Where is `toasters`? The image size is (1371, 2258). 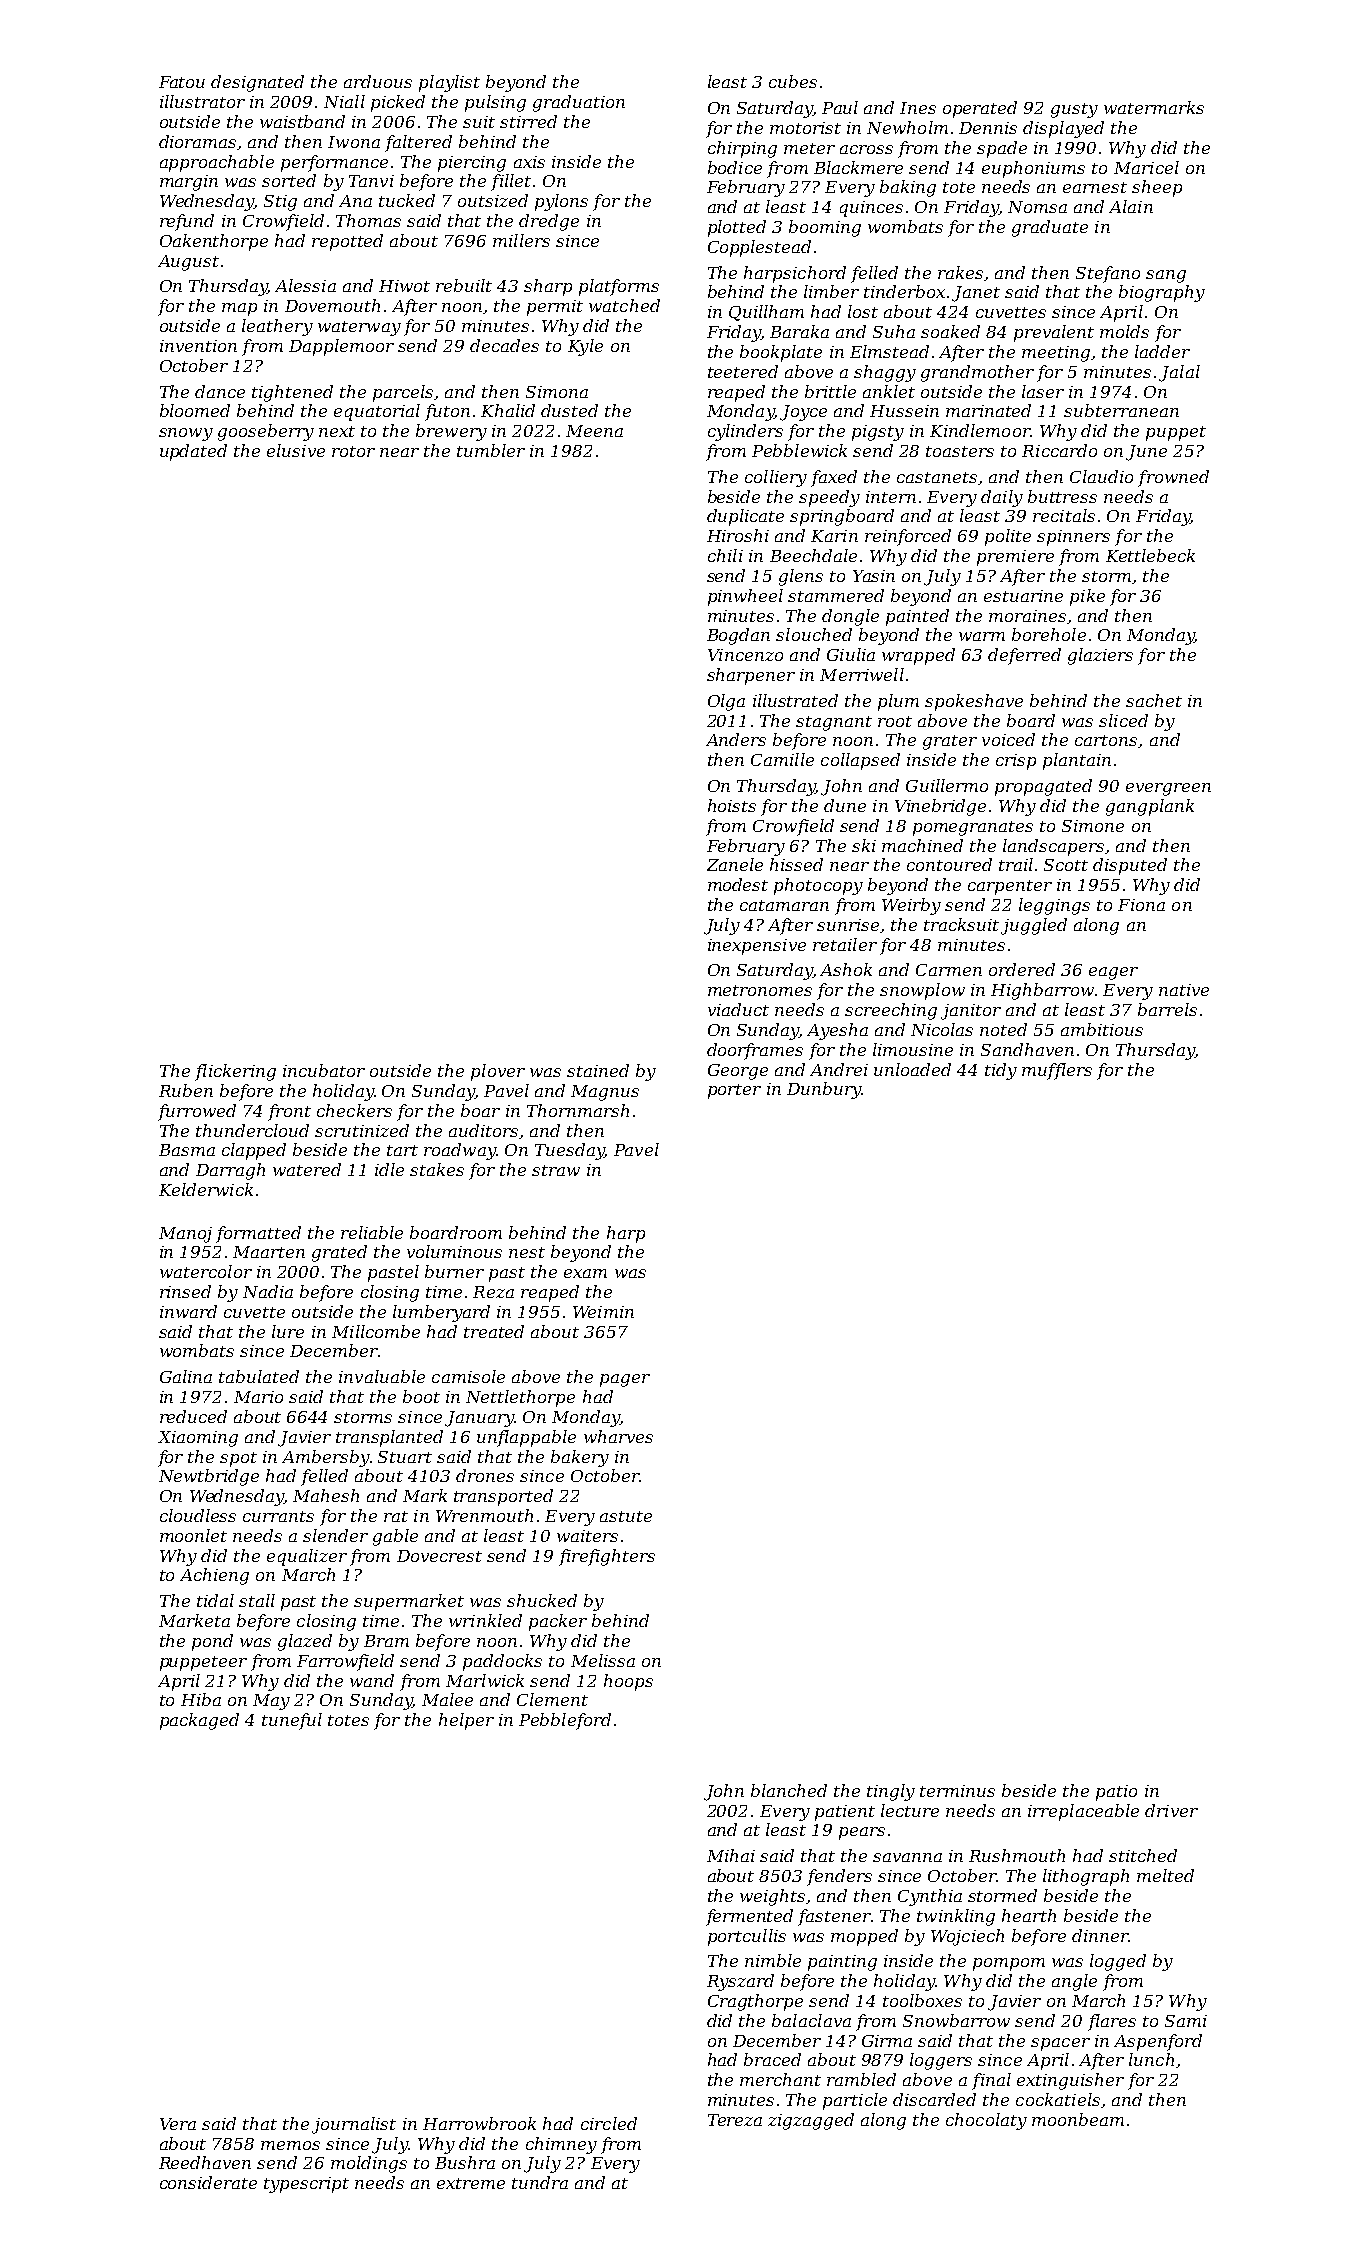 toasters is located at coordinates (960, 451).
